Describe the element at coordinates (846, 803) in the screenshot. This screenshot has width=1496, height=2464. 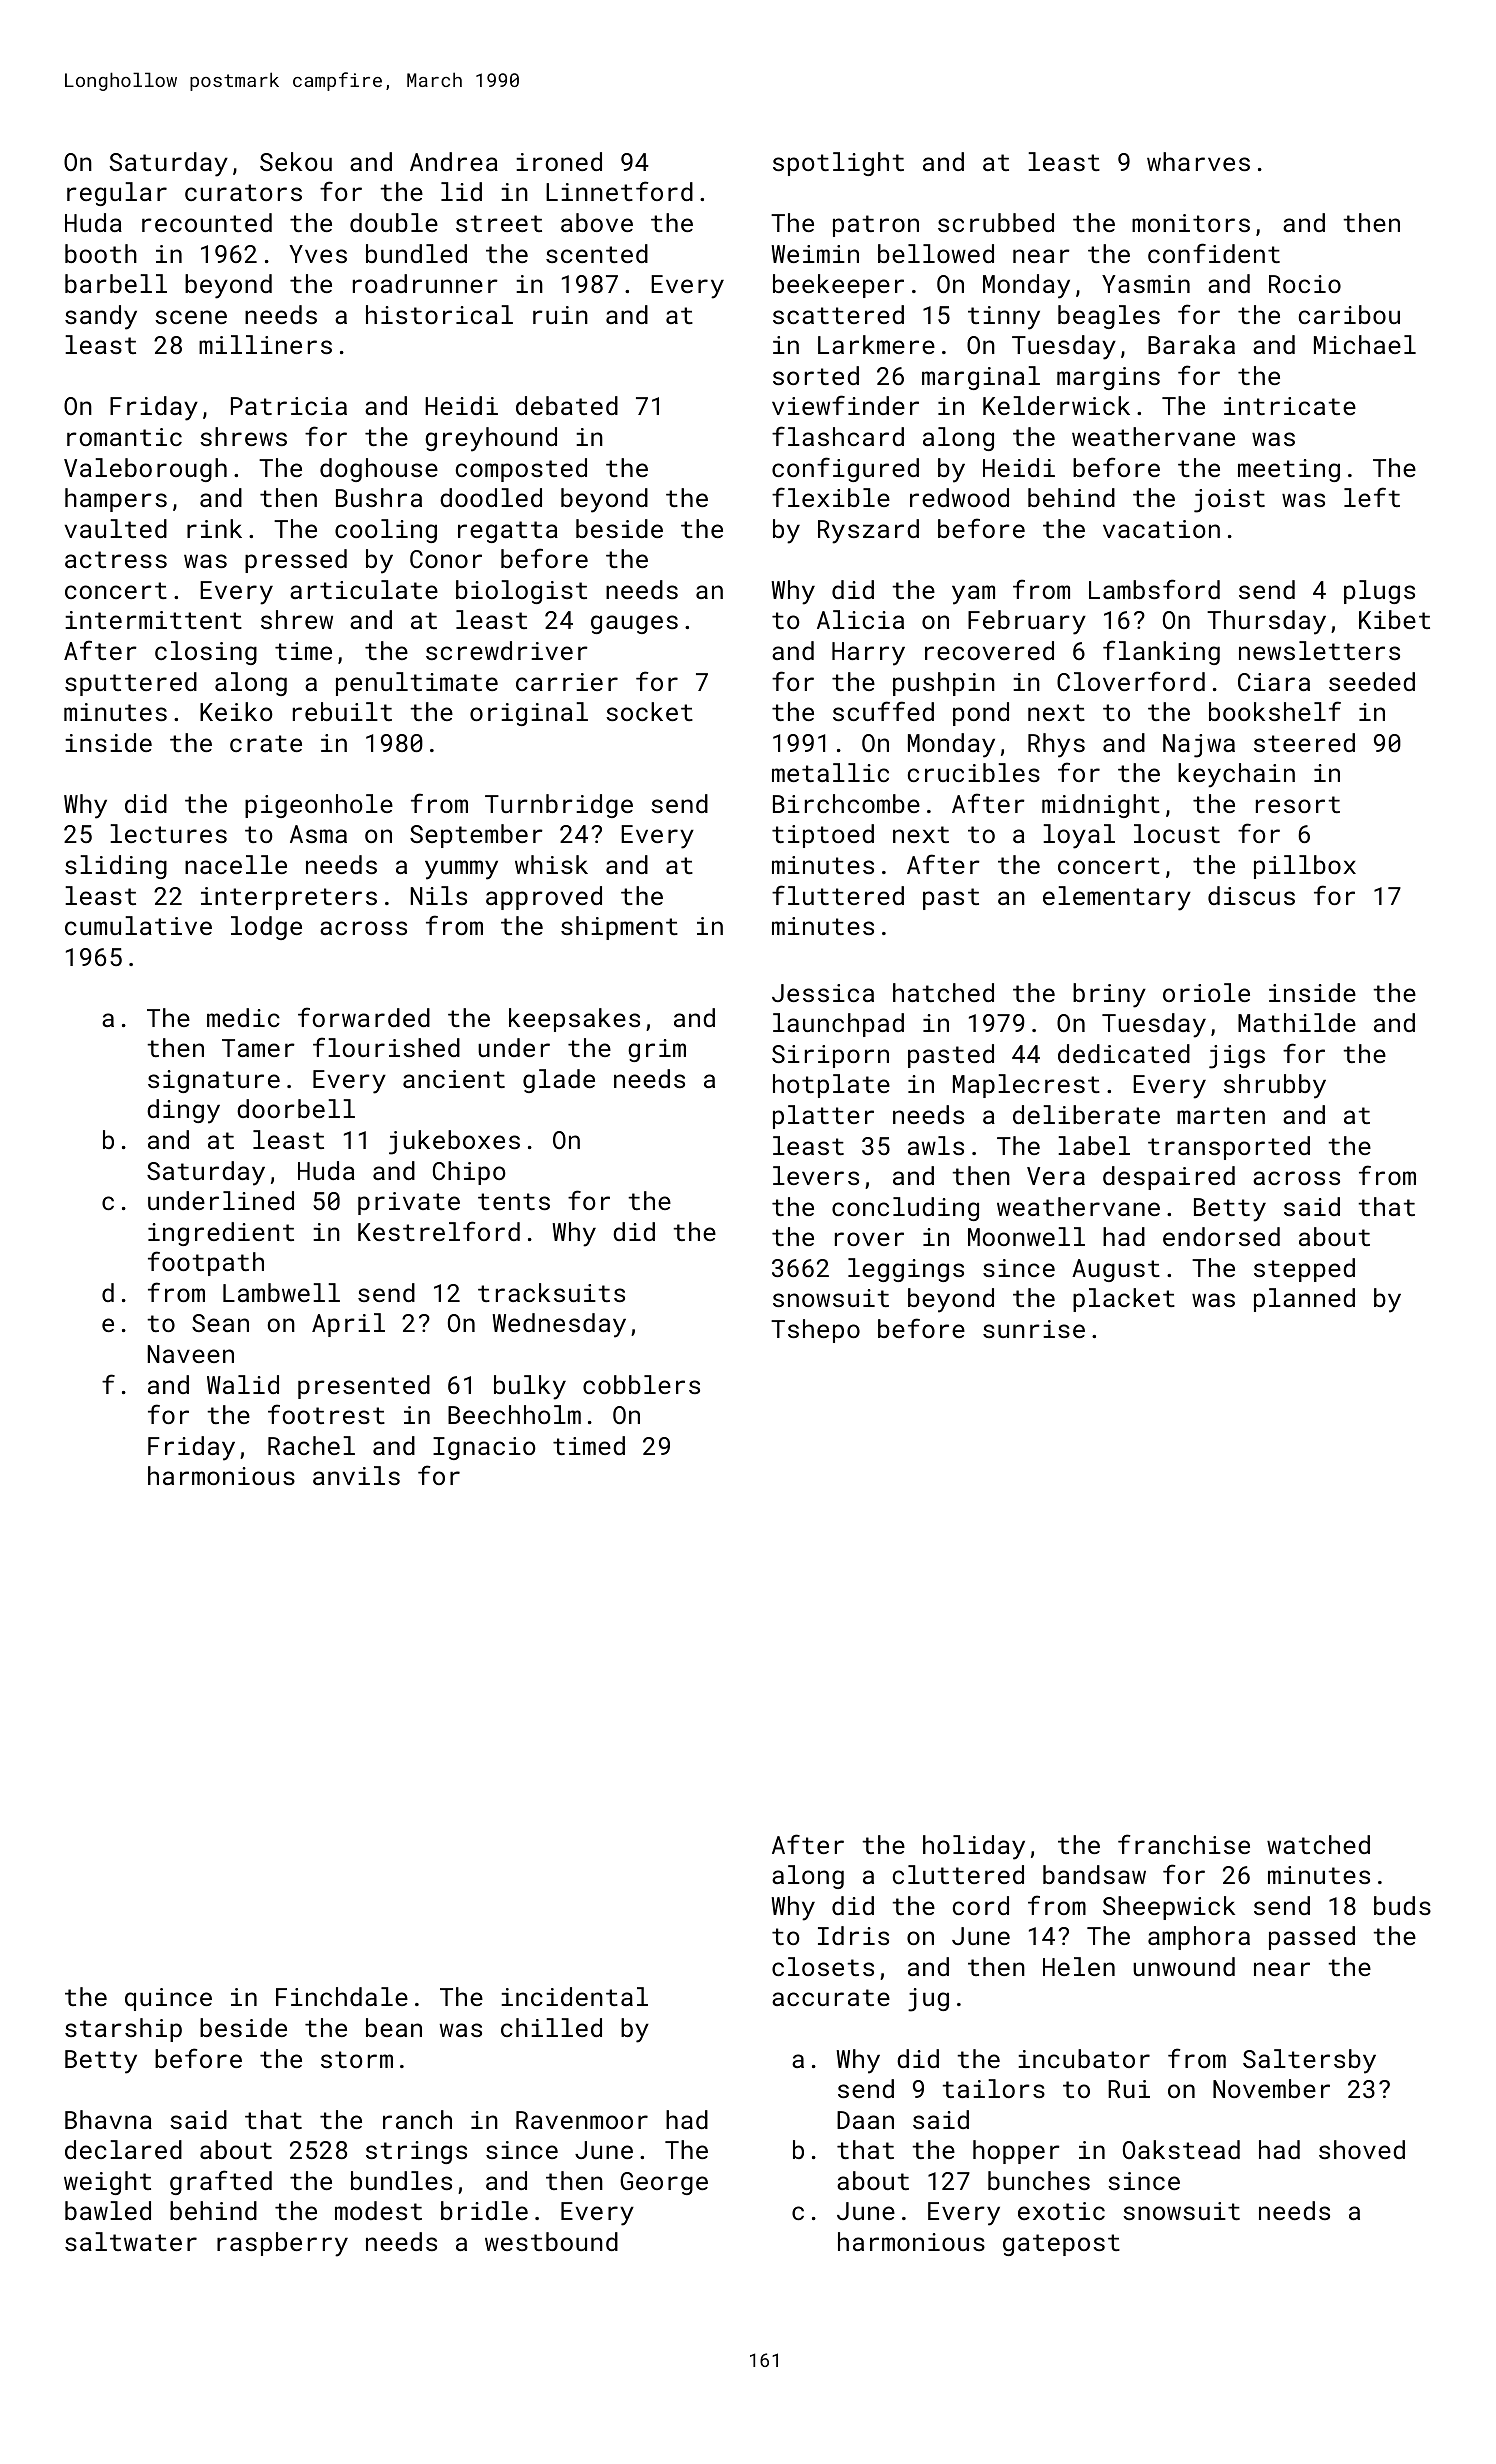
I see `Birchcombe` at that location.
